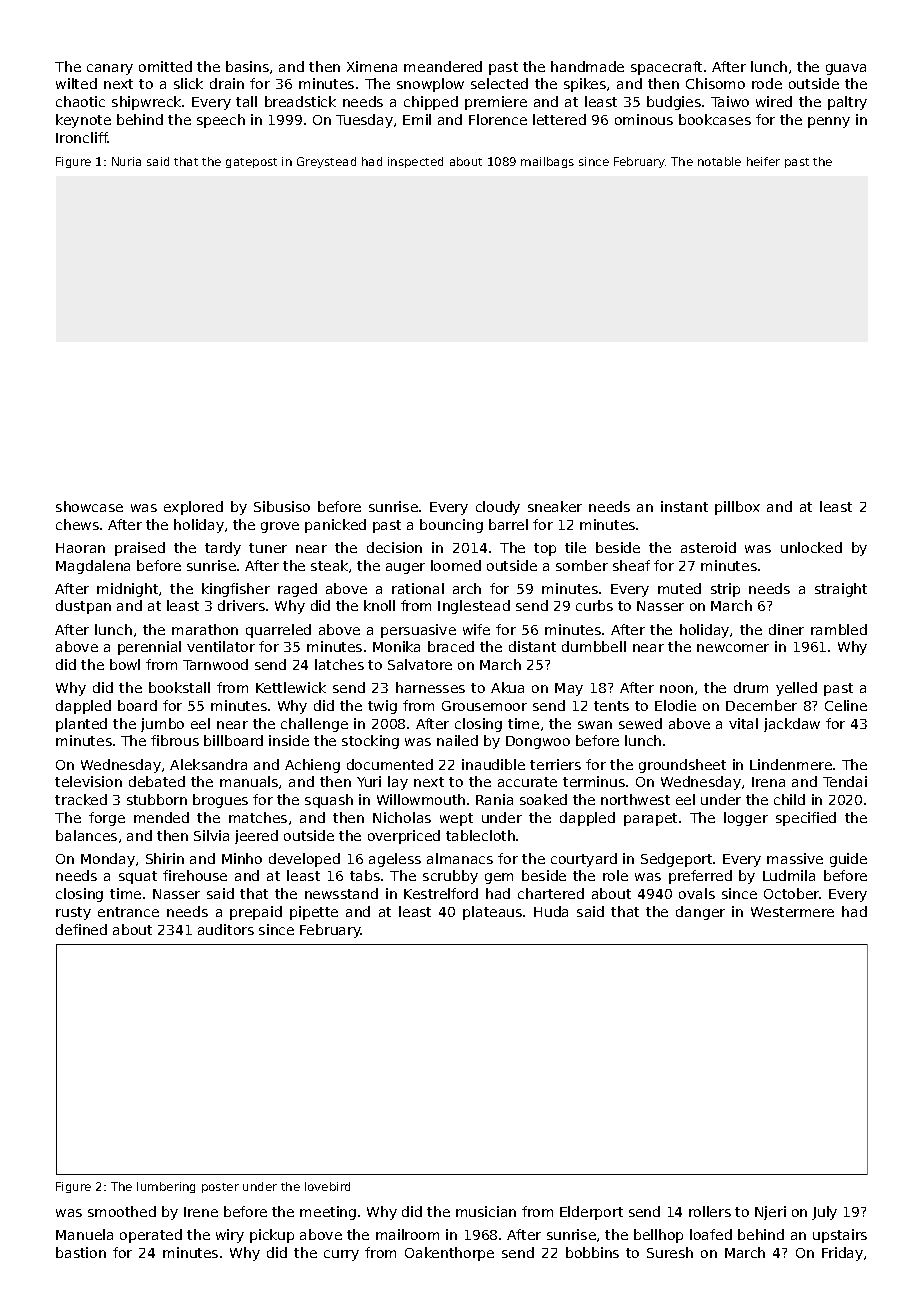 The image size is (924, 1308). I want to click on defined, so click(81, 929).
